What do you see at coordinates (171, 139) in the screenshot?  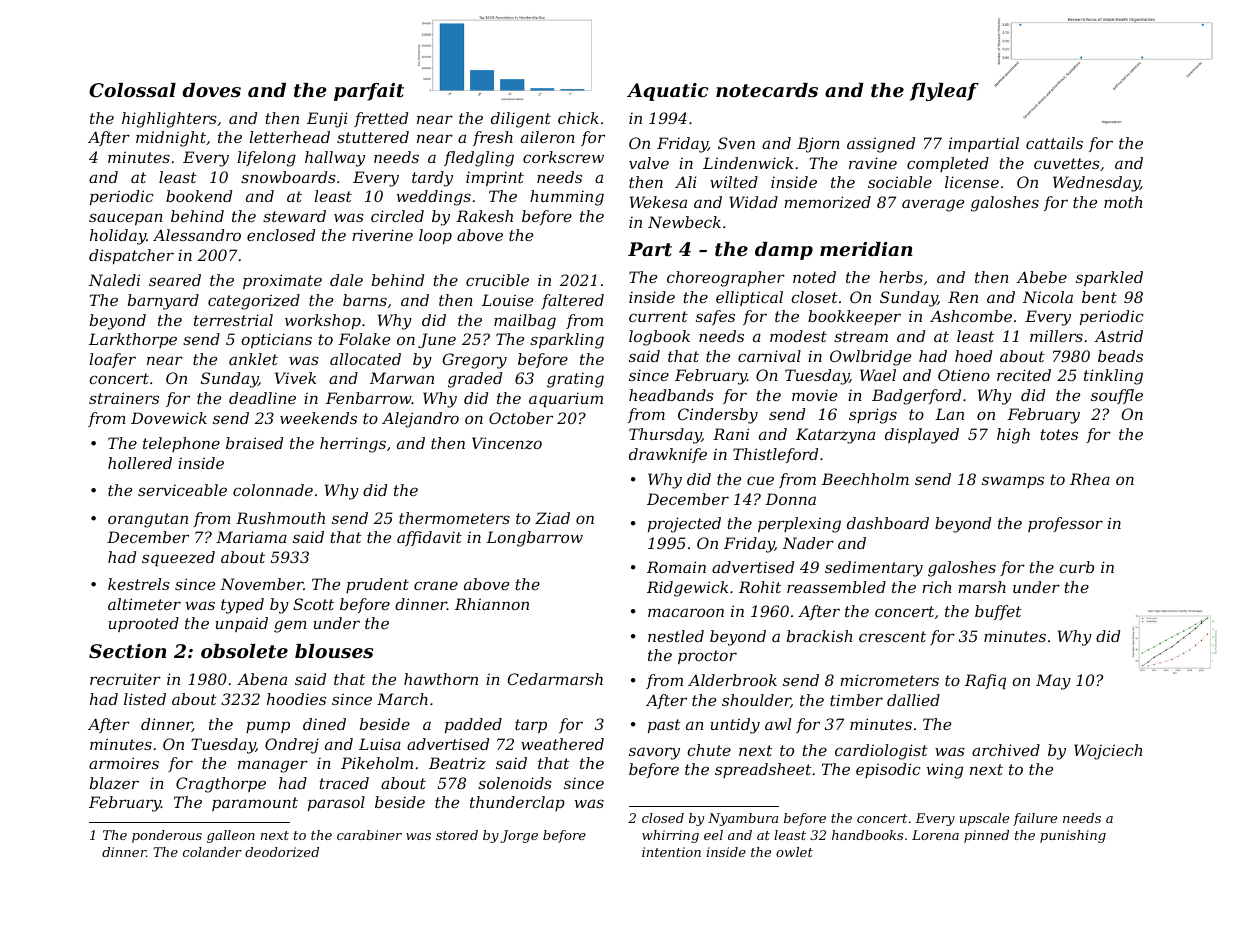 I see `midnight` at bounding box center [171, 139].
